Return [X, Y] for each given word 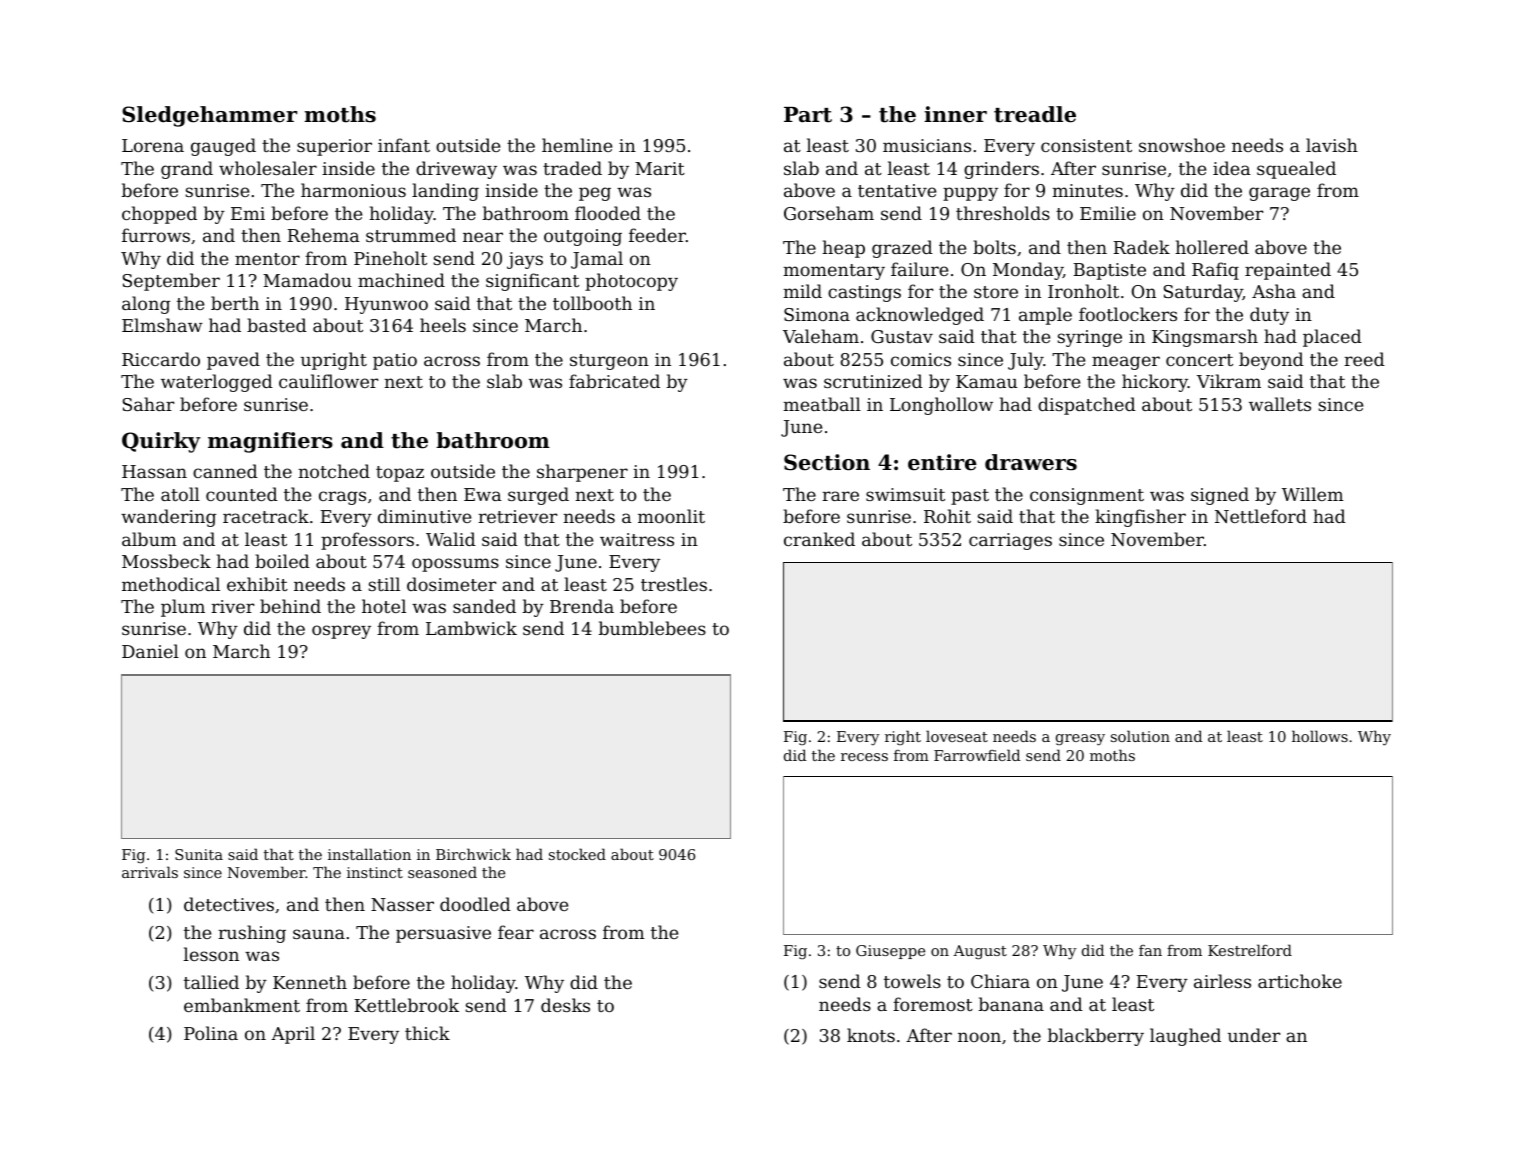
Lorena [153, 145]
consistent [1086, 145]
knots [871, 1035]
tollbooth [592, 303]
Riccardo [161, 359]
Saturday [1203, 293]
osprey [341, 632]
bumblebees [652, 628]
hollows [1320, 736]
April [293, 1035]
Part [808, 115]
